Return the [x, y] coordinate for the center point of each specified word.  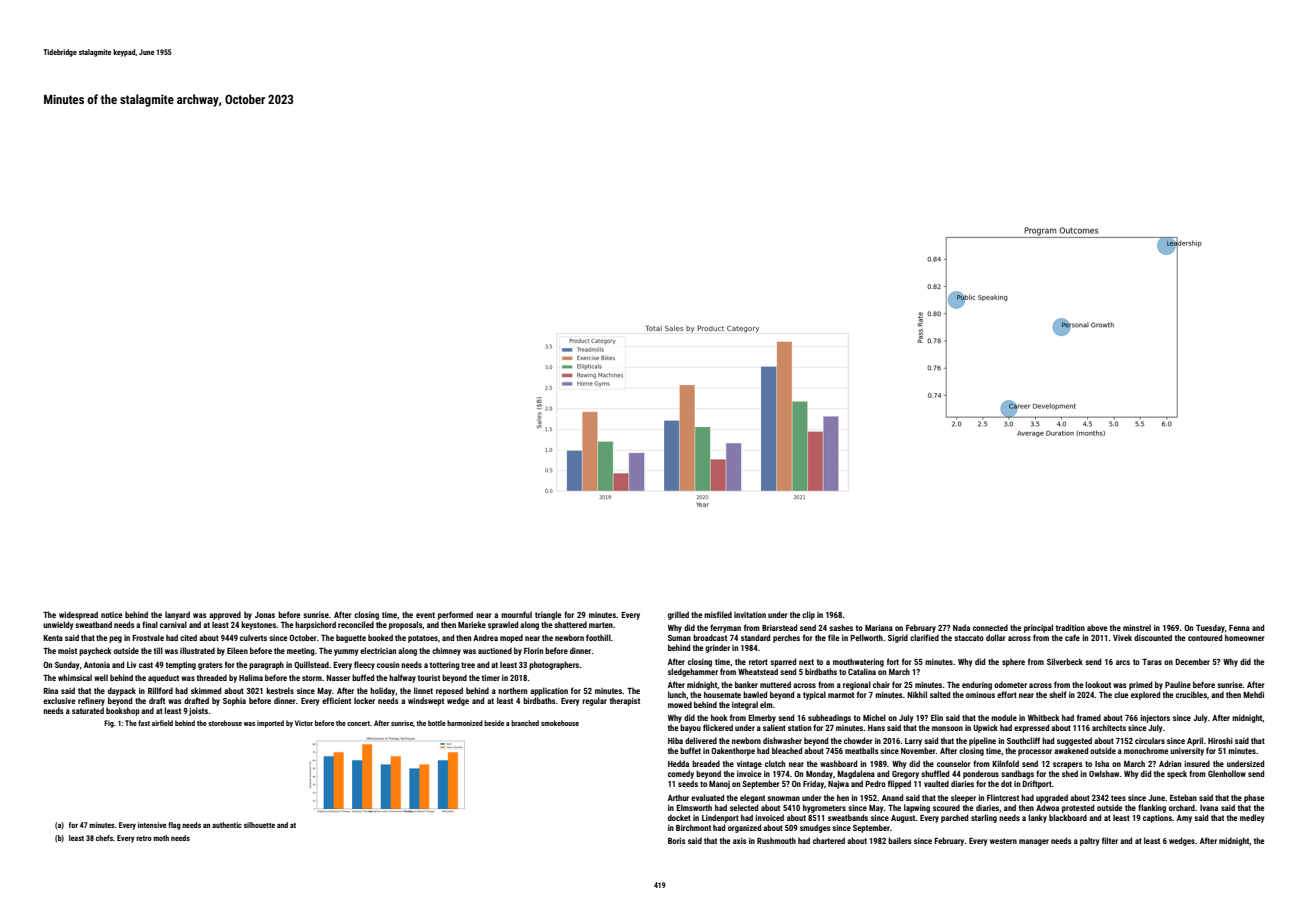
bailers [900, 840]
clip [808, 615]
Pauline [1178, 684]
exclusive [59, 700]
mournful [516, 614]
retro [144, 838]
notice [112, 615]
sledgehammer [693, 672]
